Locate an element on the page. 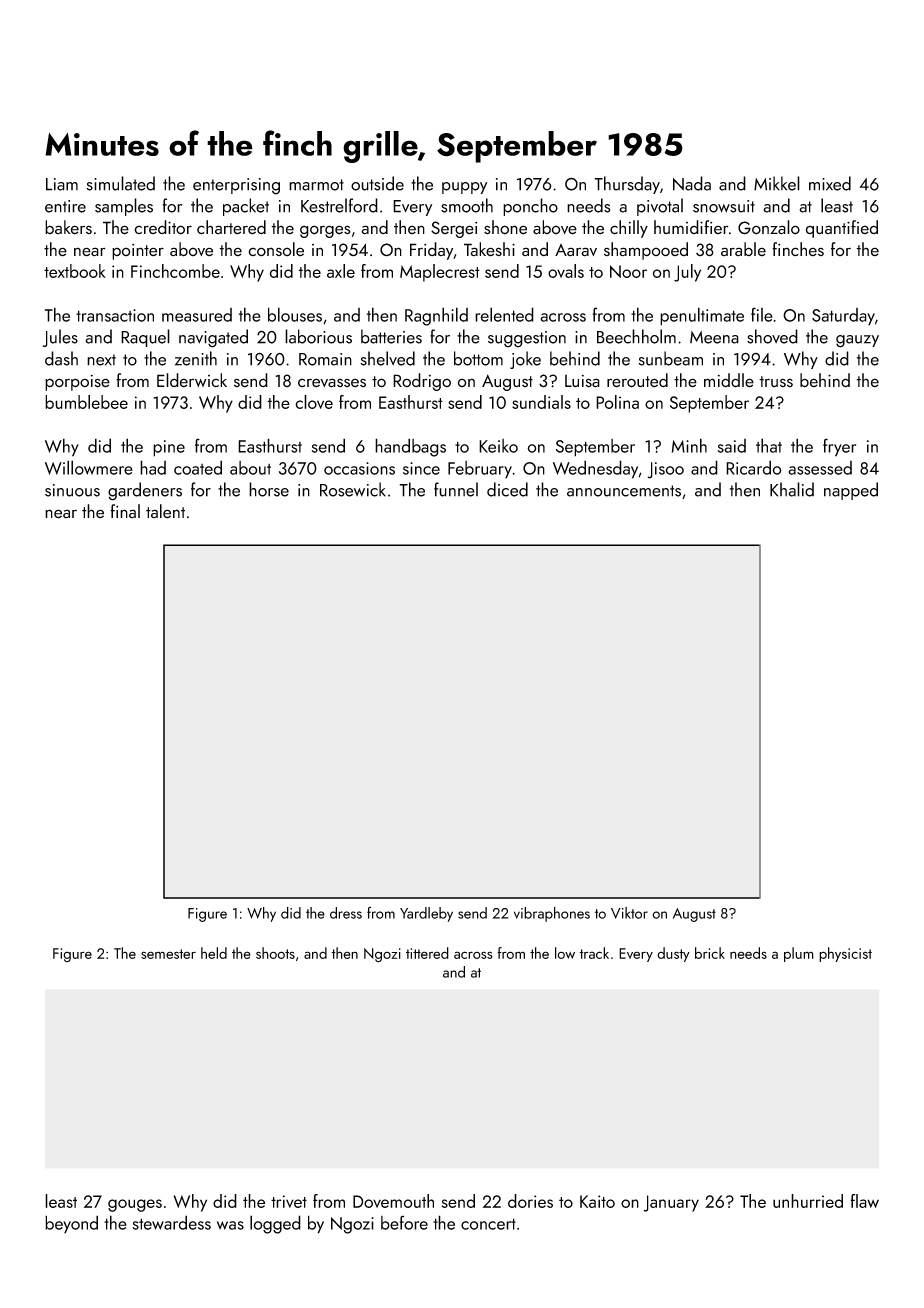 This image has height=1308, width=924. vibraphones is located at coordinates (552, 914).
